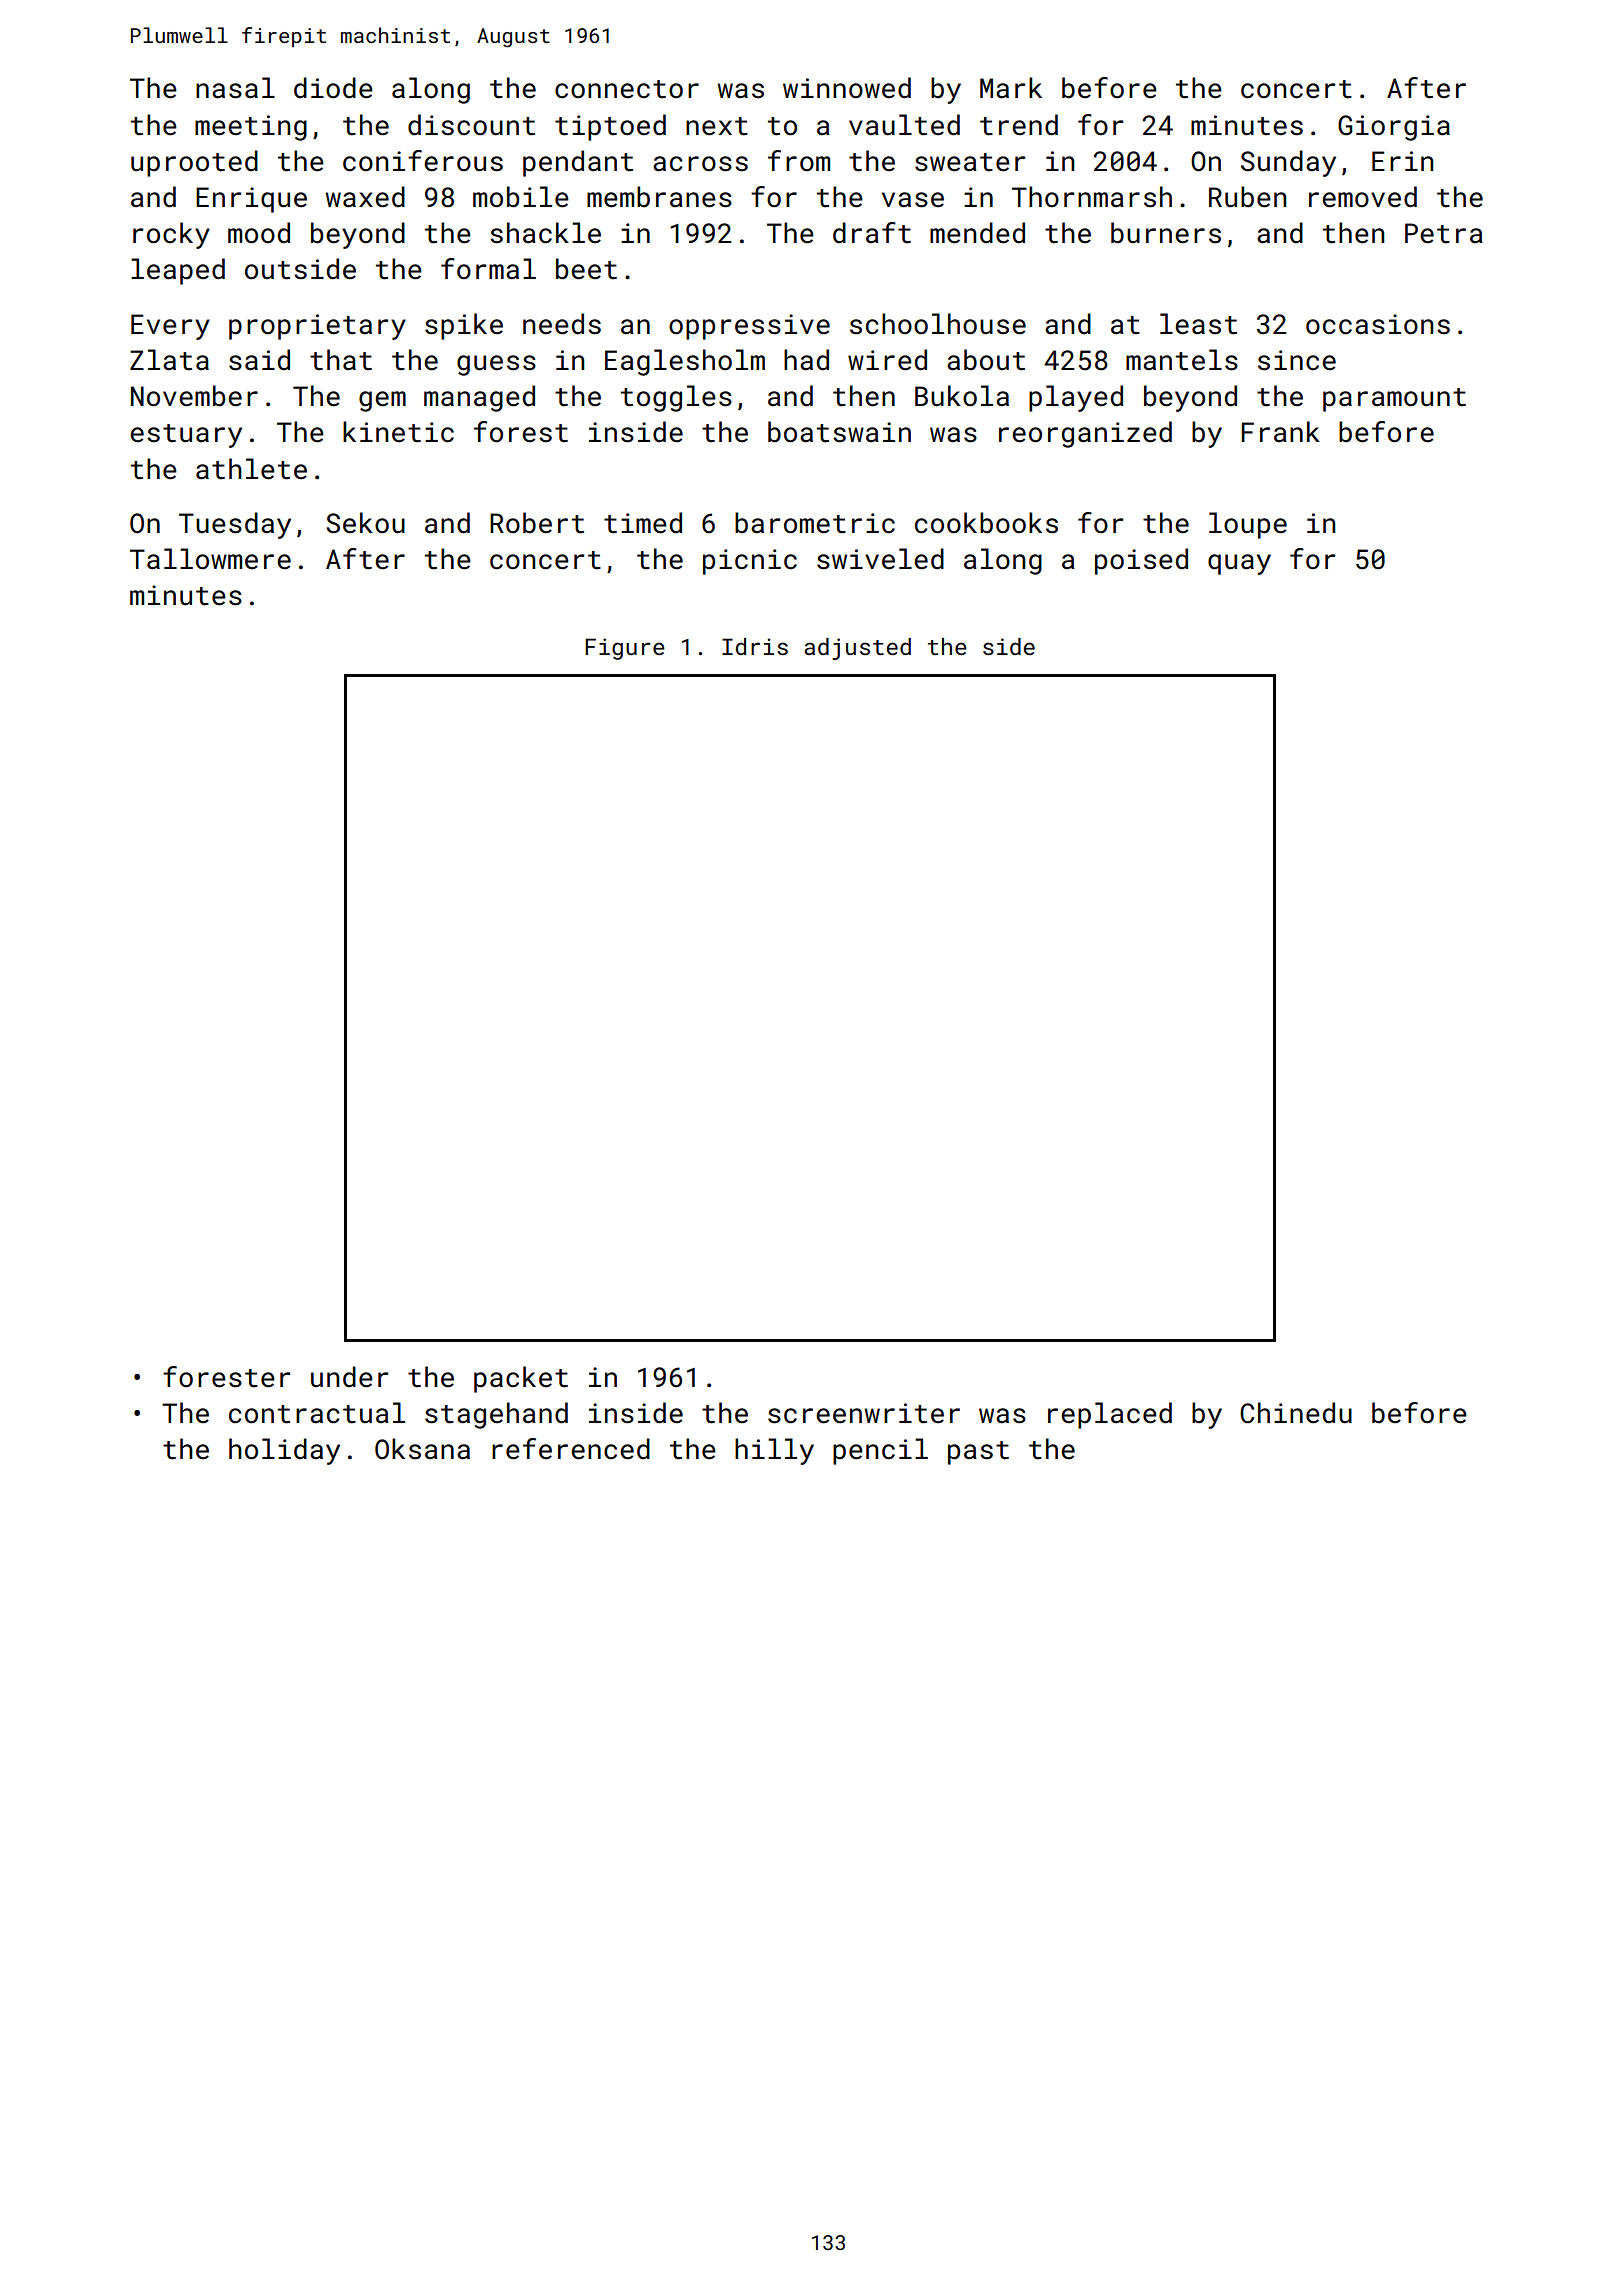  I want to click on Chinedu, so click(1296, 1413).
